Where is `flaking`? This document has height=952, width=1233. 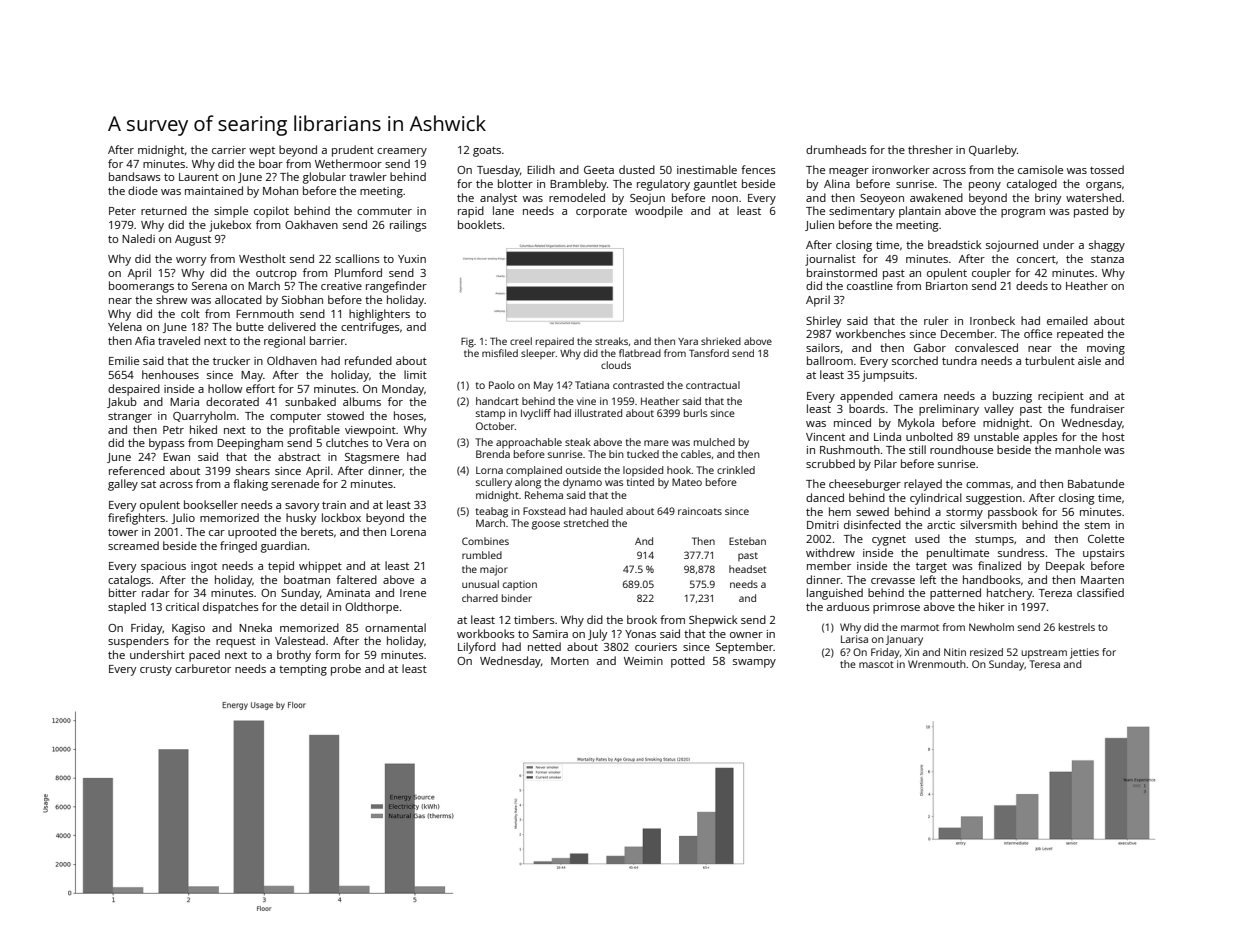 flaking is located at coordinates (250, 485).
